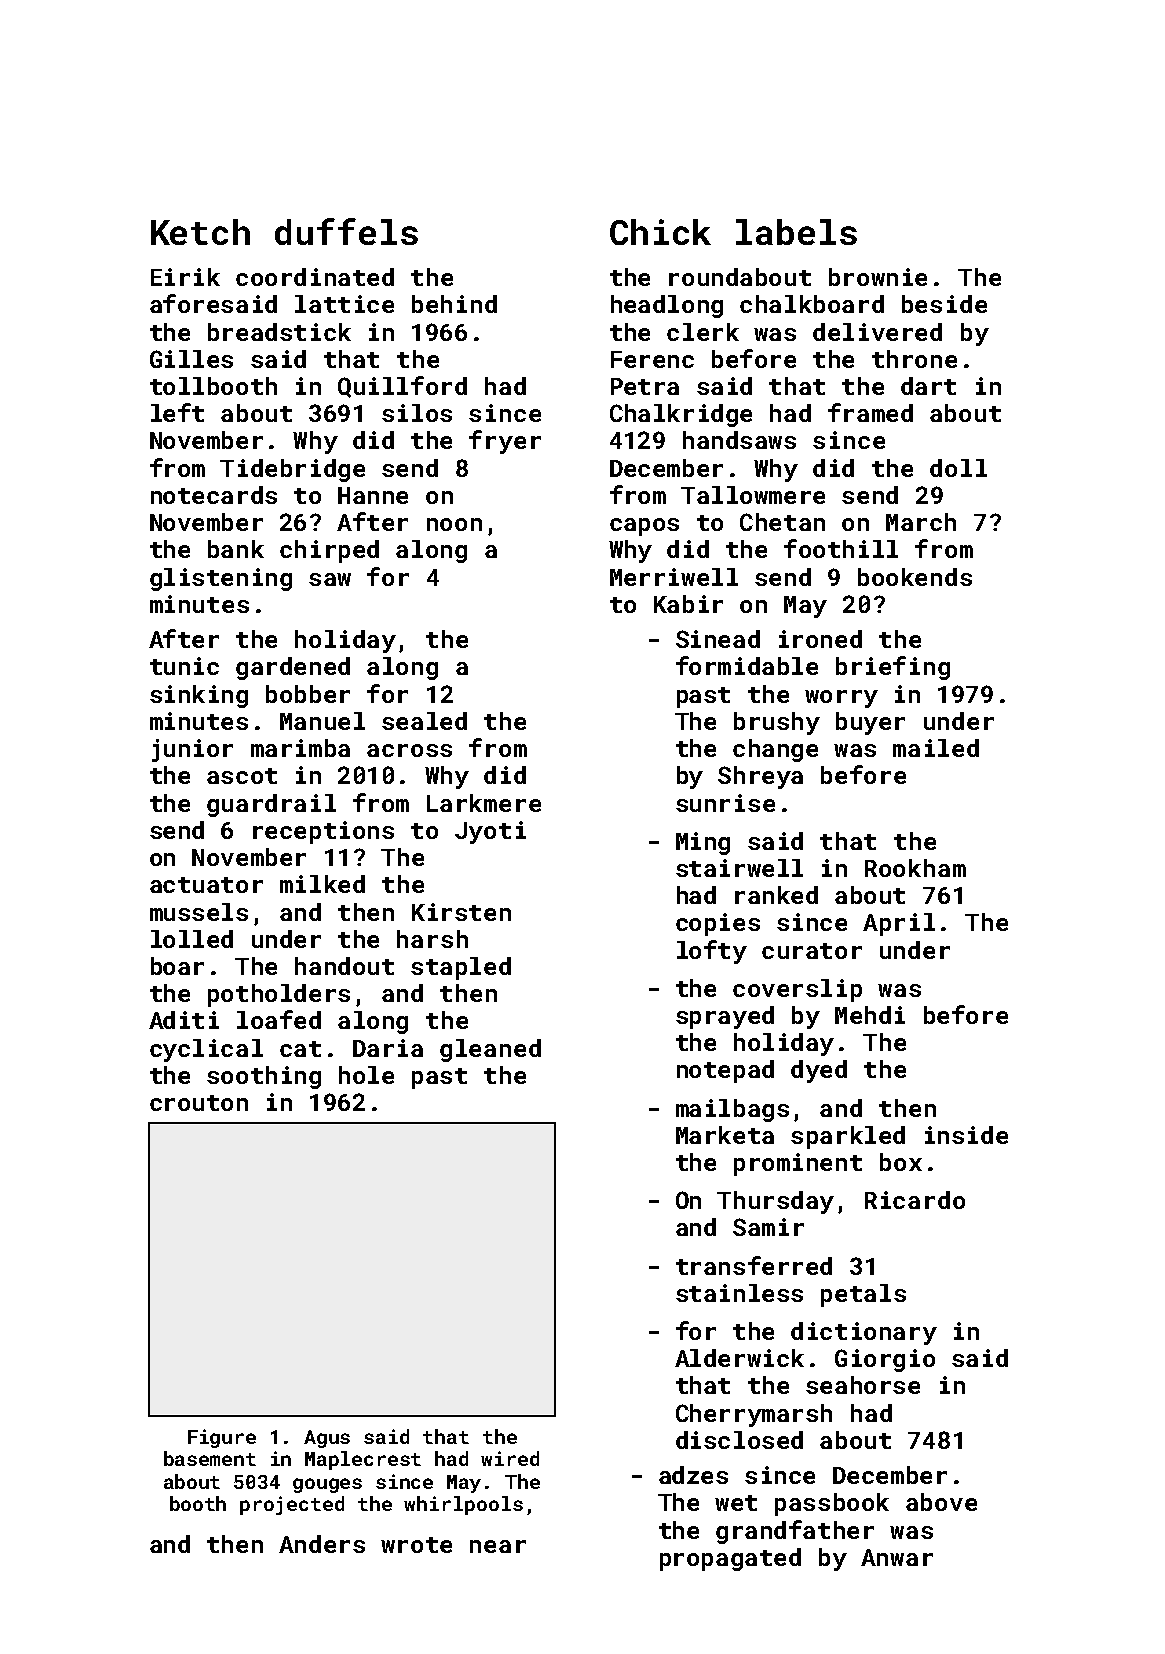 The image size is (1165, 1654). I want to click on Chick, so click(660, 232).
